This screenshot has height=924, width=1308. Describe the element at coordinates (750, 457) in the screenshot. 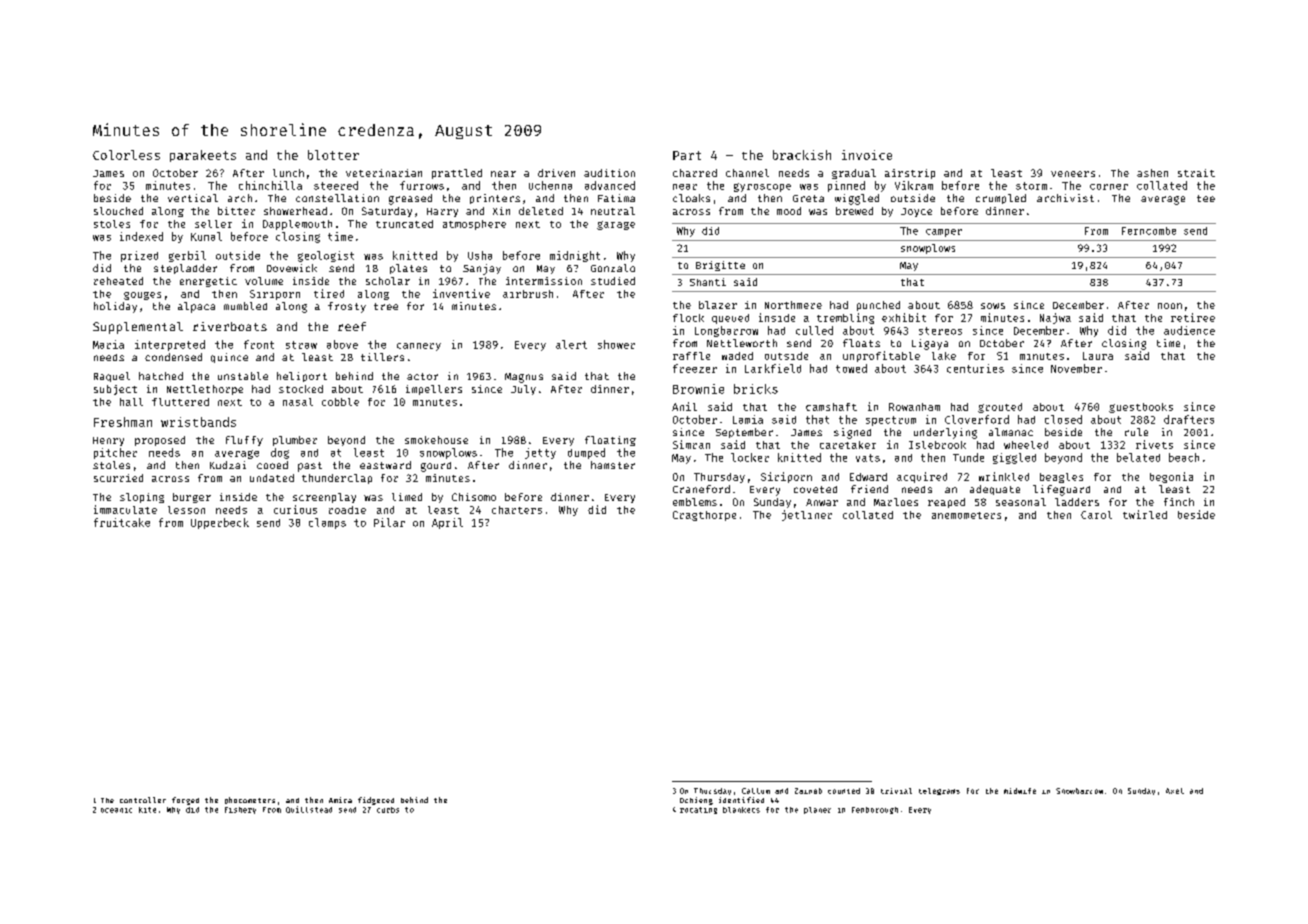

I see `locker` at that location.
